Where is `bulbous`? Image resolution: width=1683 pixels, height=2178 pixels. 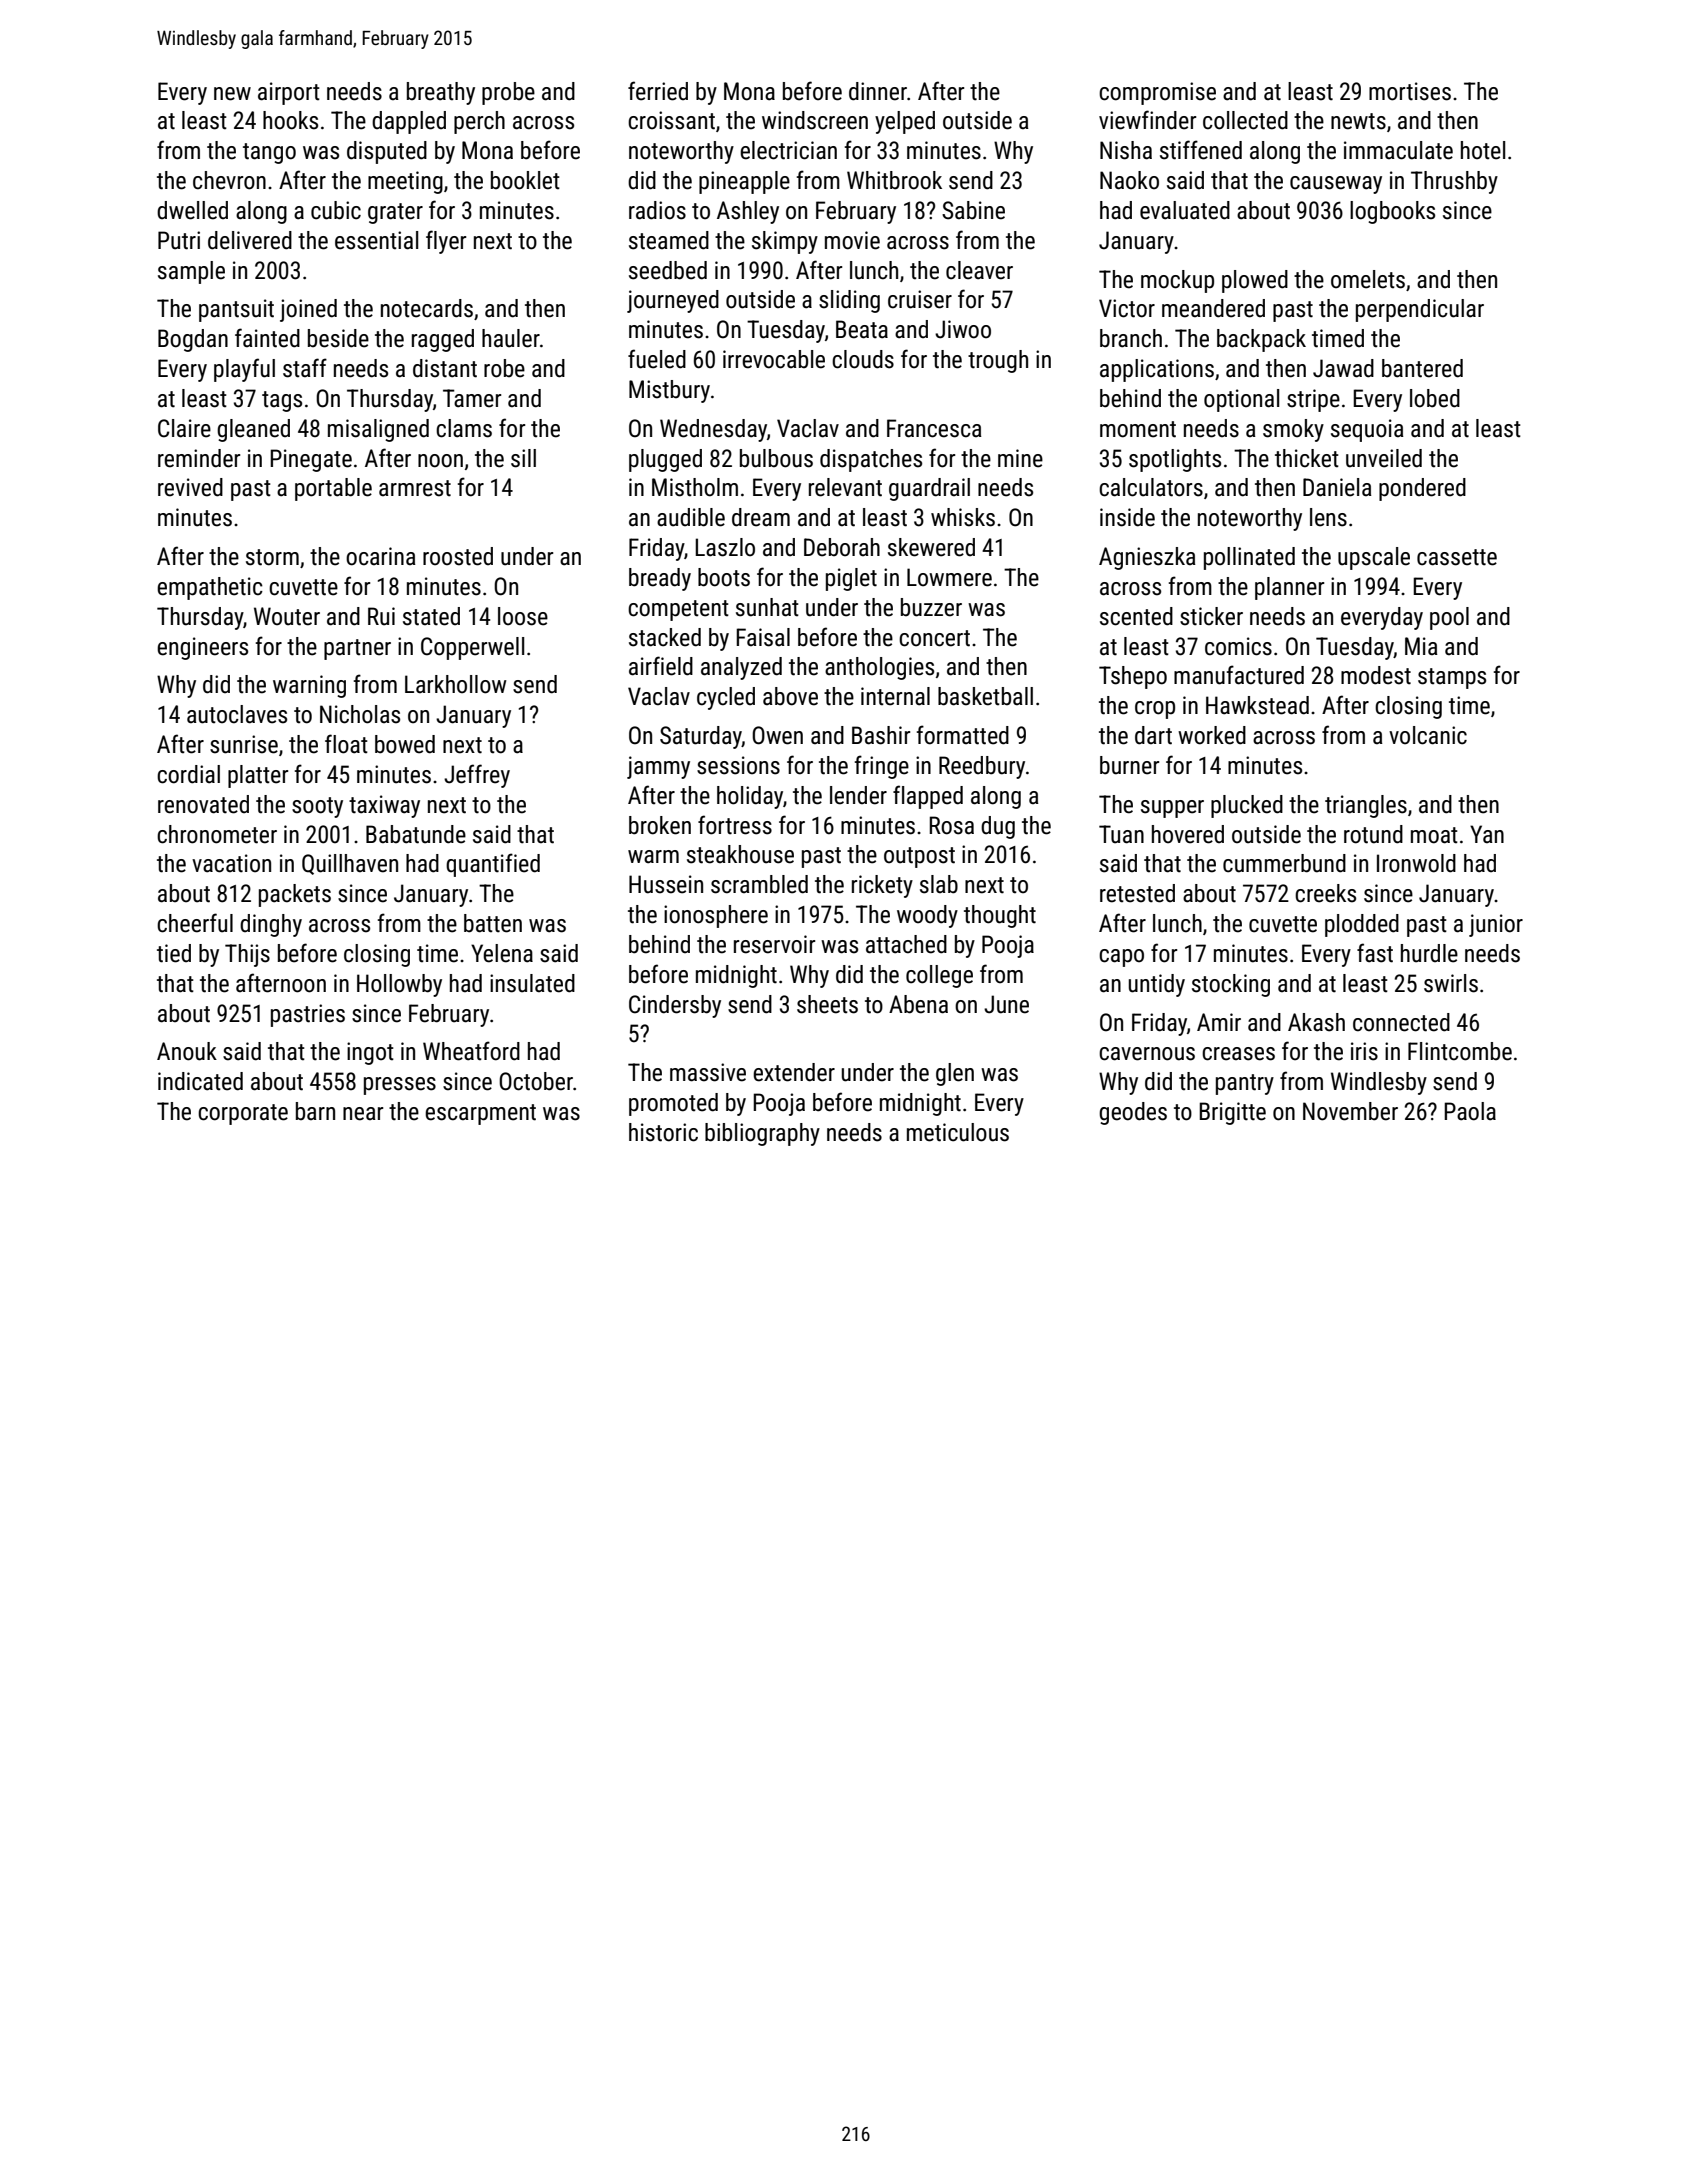
bulbous is located at coordinates (776, 458).
